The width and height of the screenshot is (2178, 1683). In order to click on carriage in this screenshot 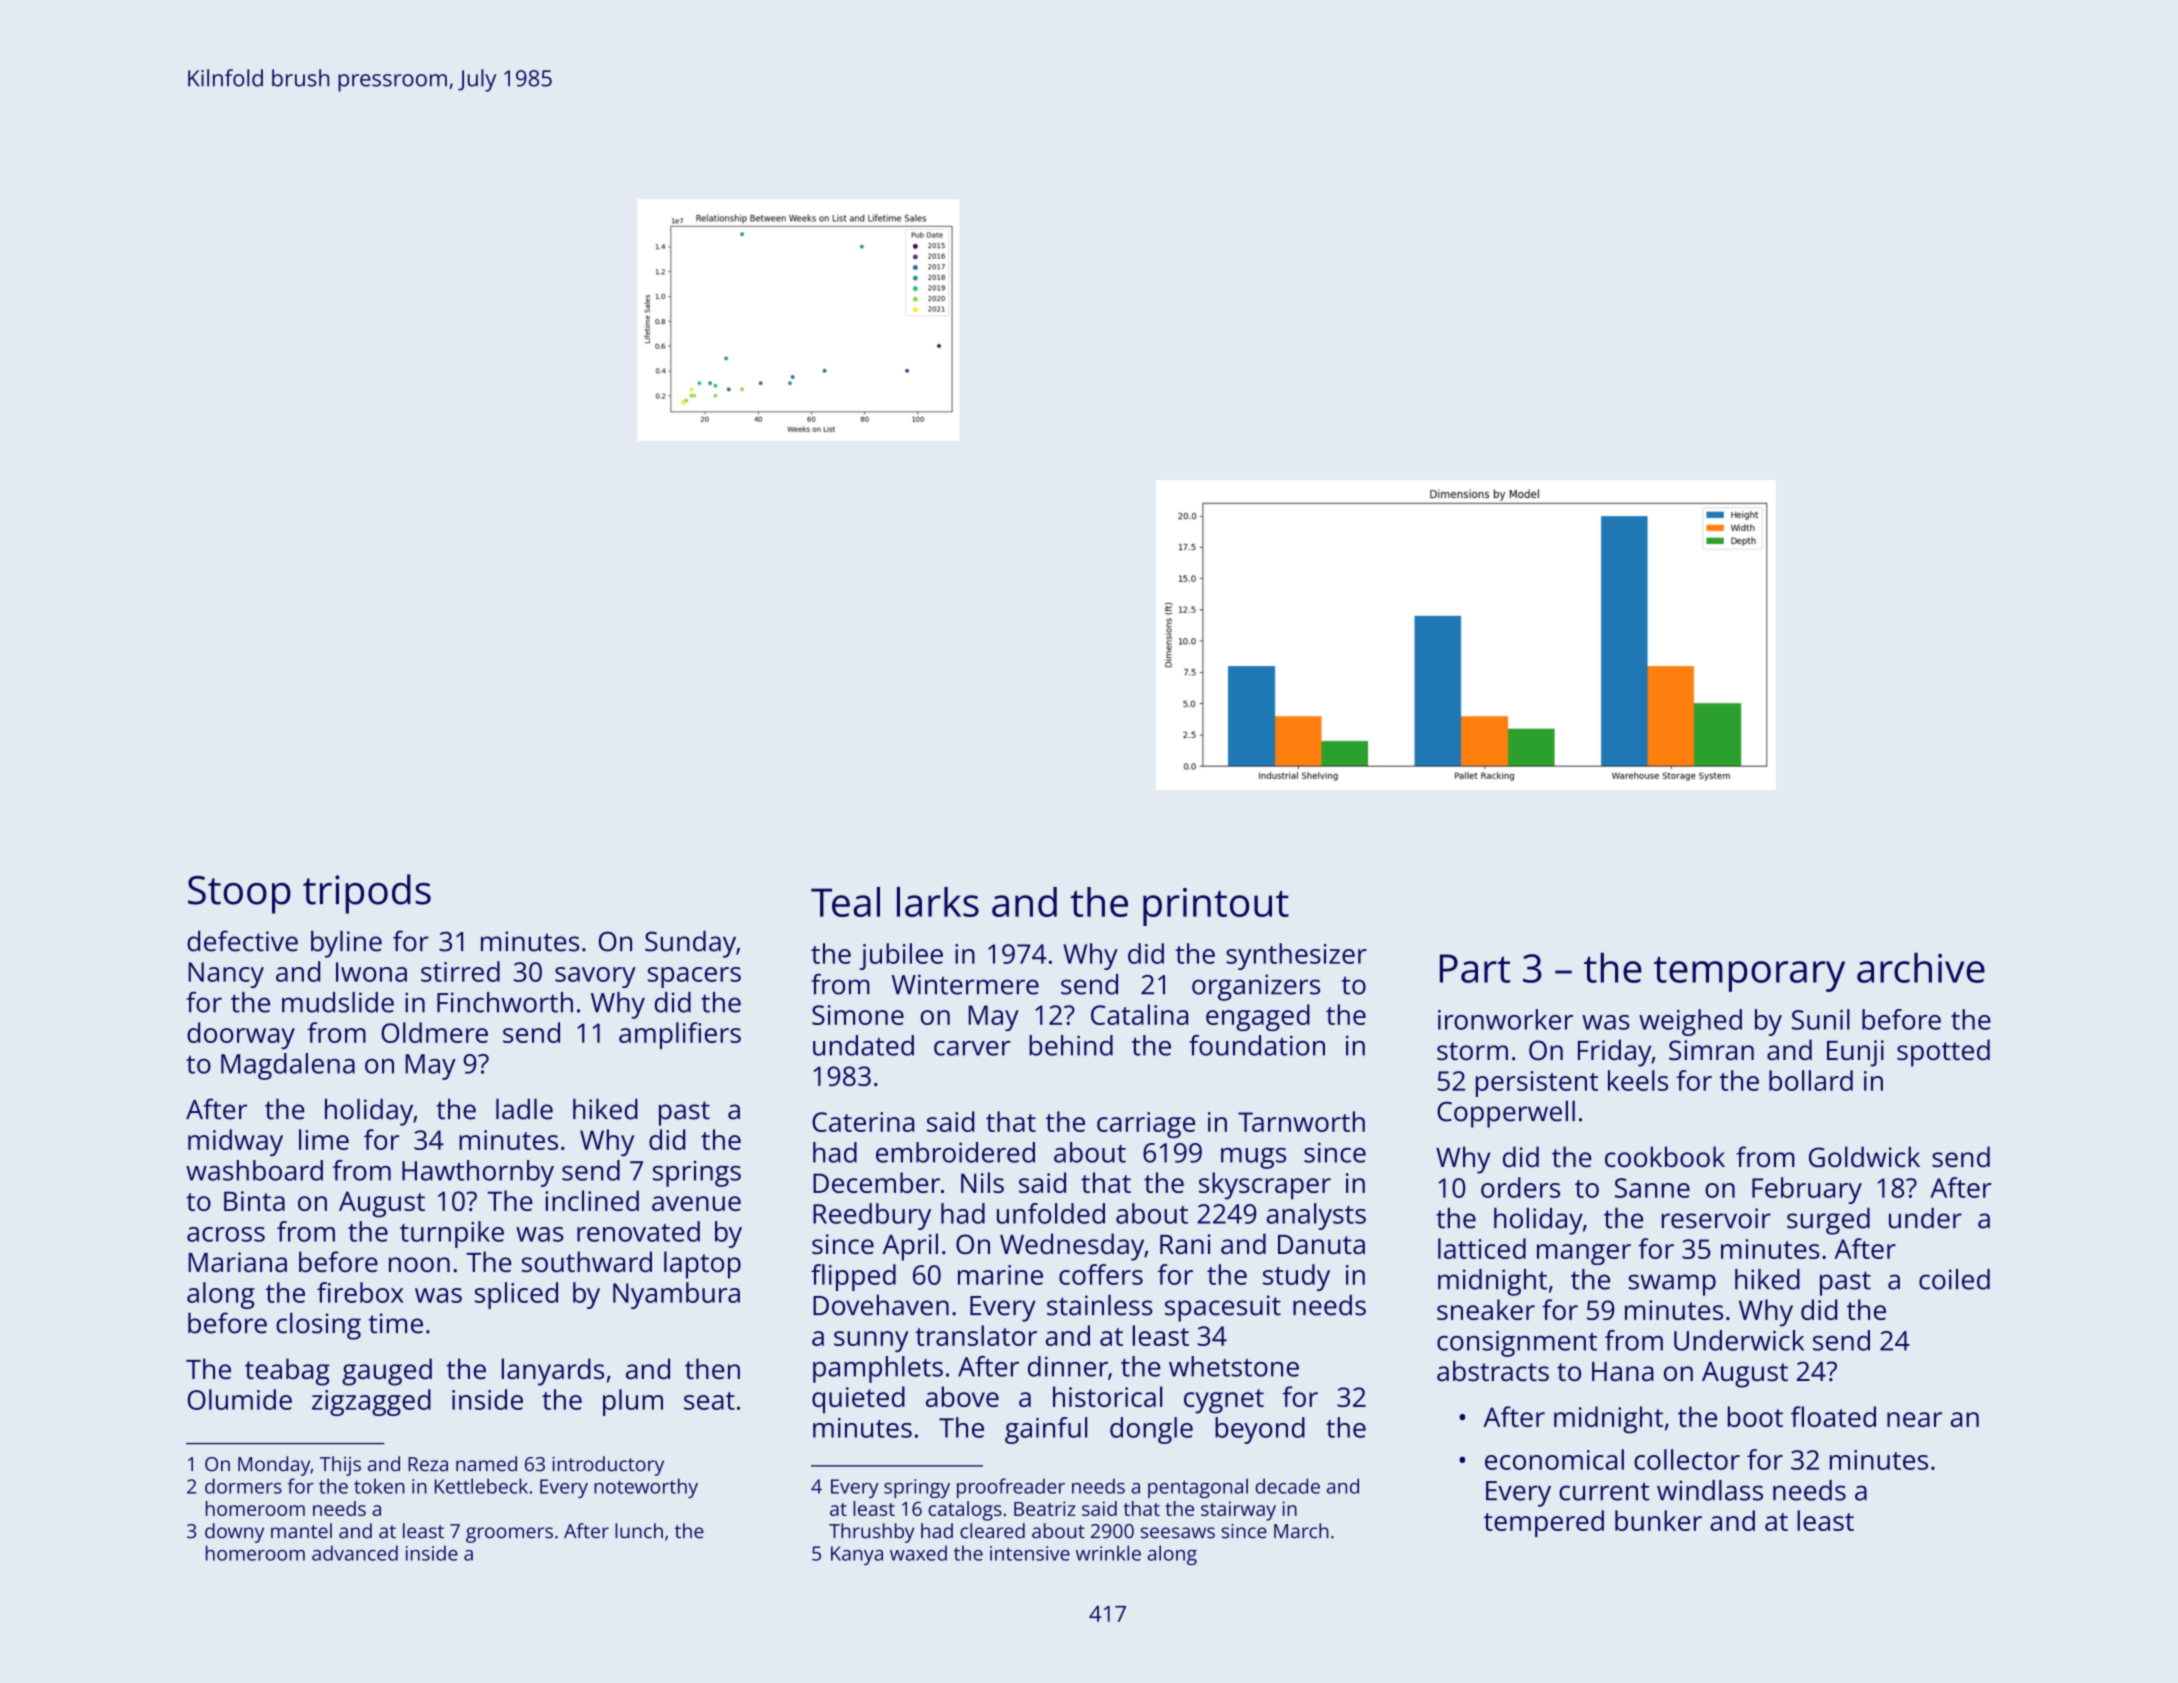, I will do `click(1146, 1125)`.
